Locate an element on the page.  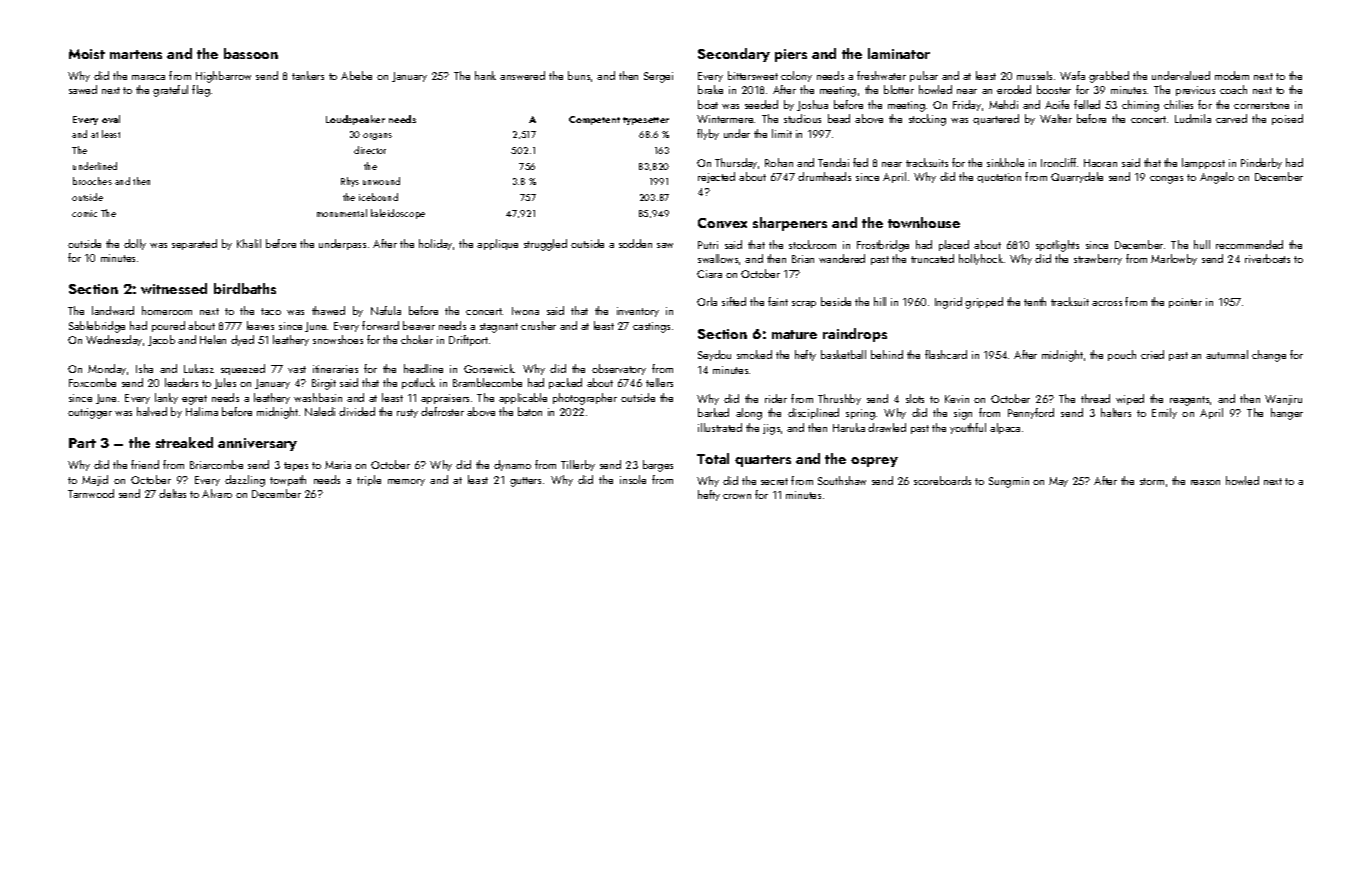
May is located at coordinates (1058, 482).
